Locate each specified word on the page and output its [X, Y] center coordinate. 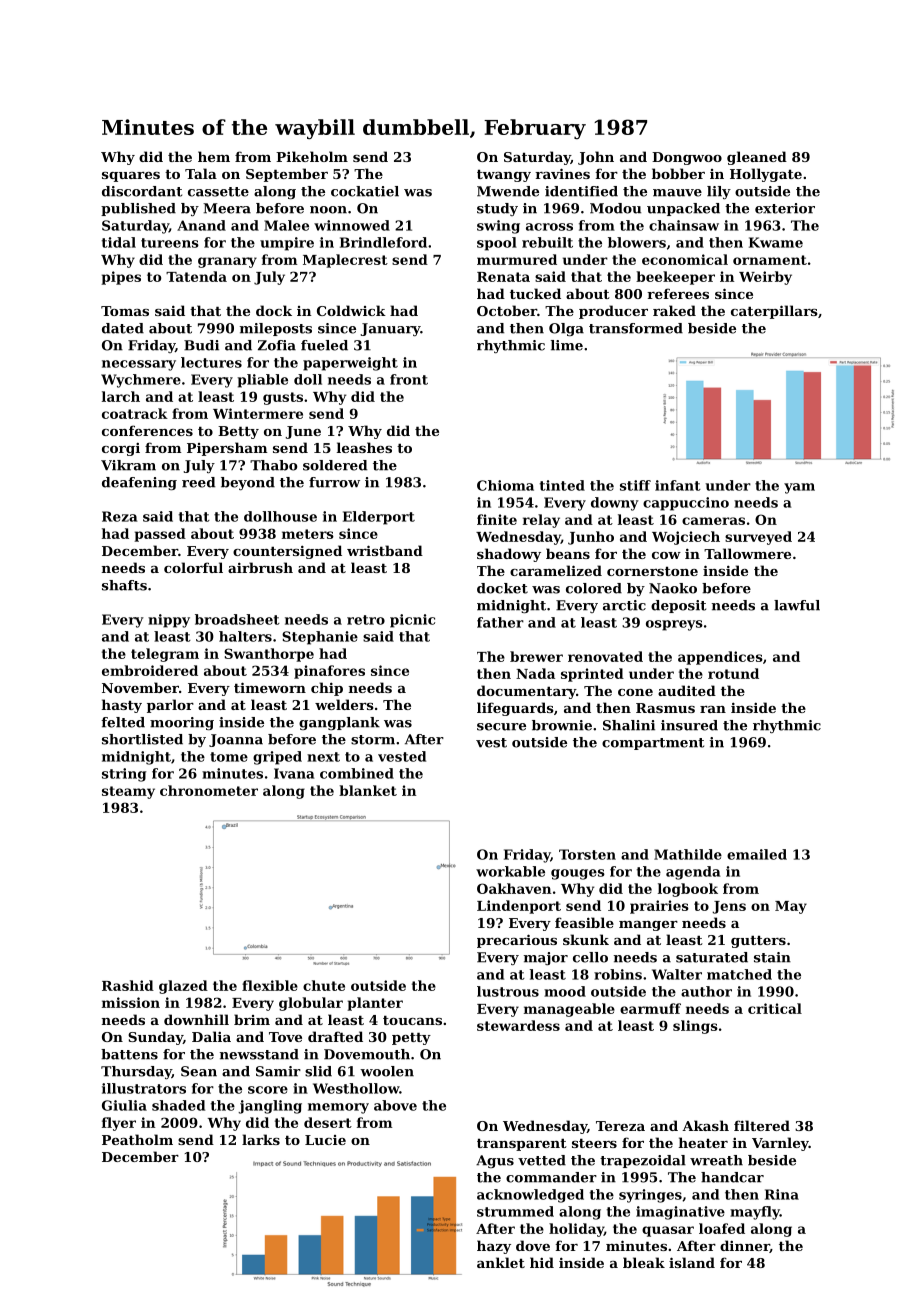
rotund [733, 673]
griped [277, 758]
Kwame [776, 242]
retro [366, 620]
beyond [248, 483]
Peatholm [137, 1139]
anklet [501, 1262]
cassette [218, 192]
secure [501, 727]
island [692, 1262]
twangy [504, 175]
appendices [720, 658]
